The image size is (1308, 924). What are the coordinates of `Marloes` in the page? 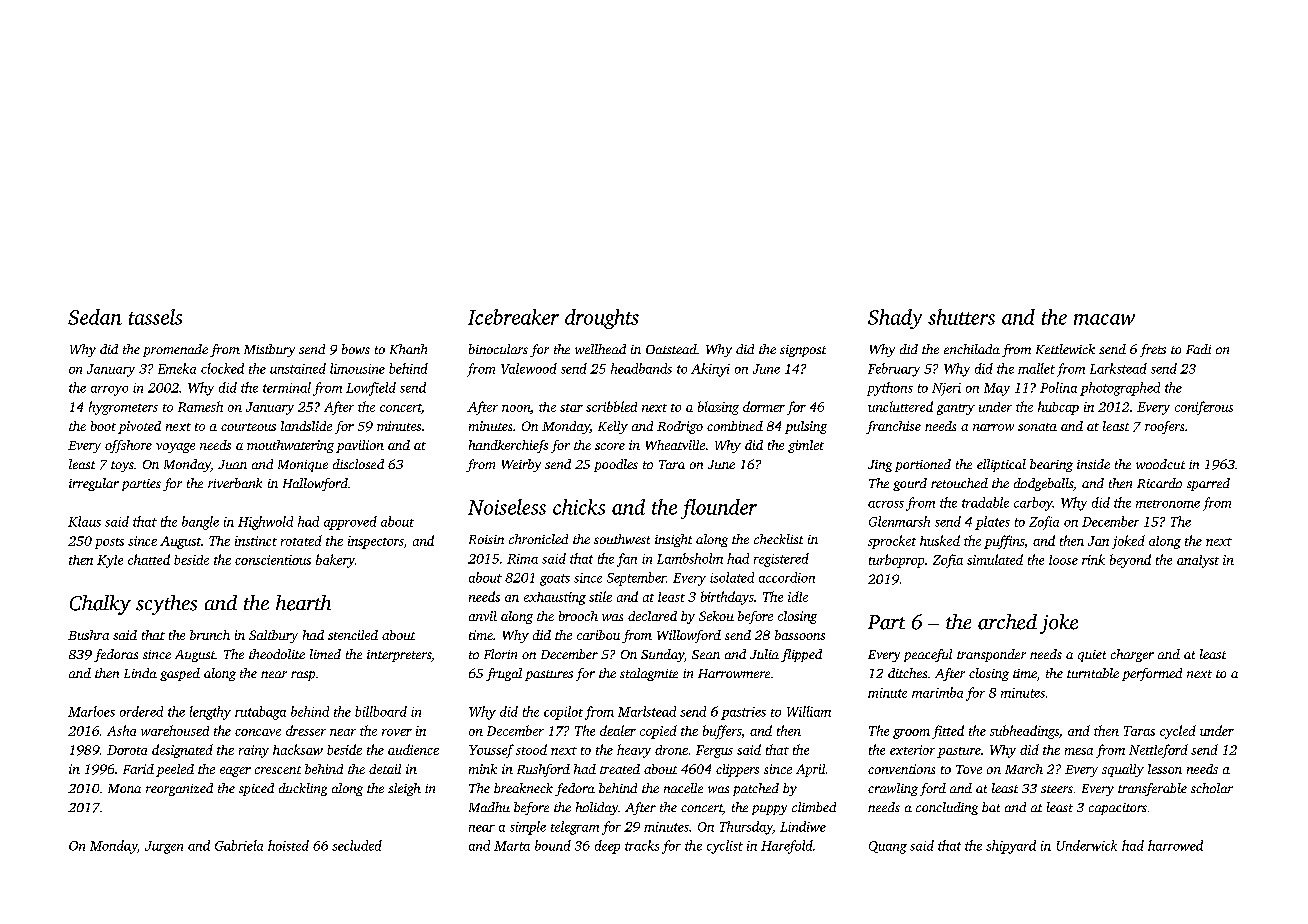 It's located at (91, 711).
